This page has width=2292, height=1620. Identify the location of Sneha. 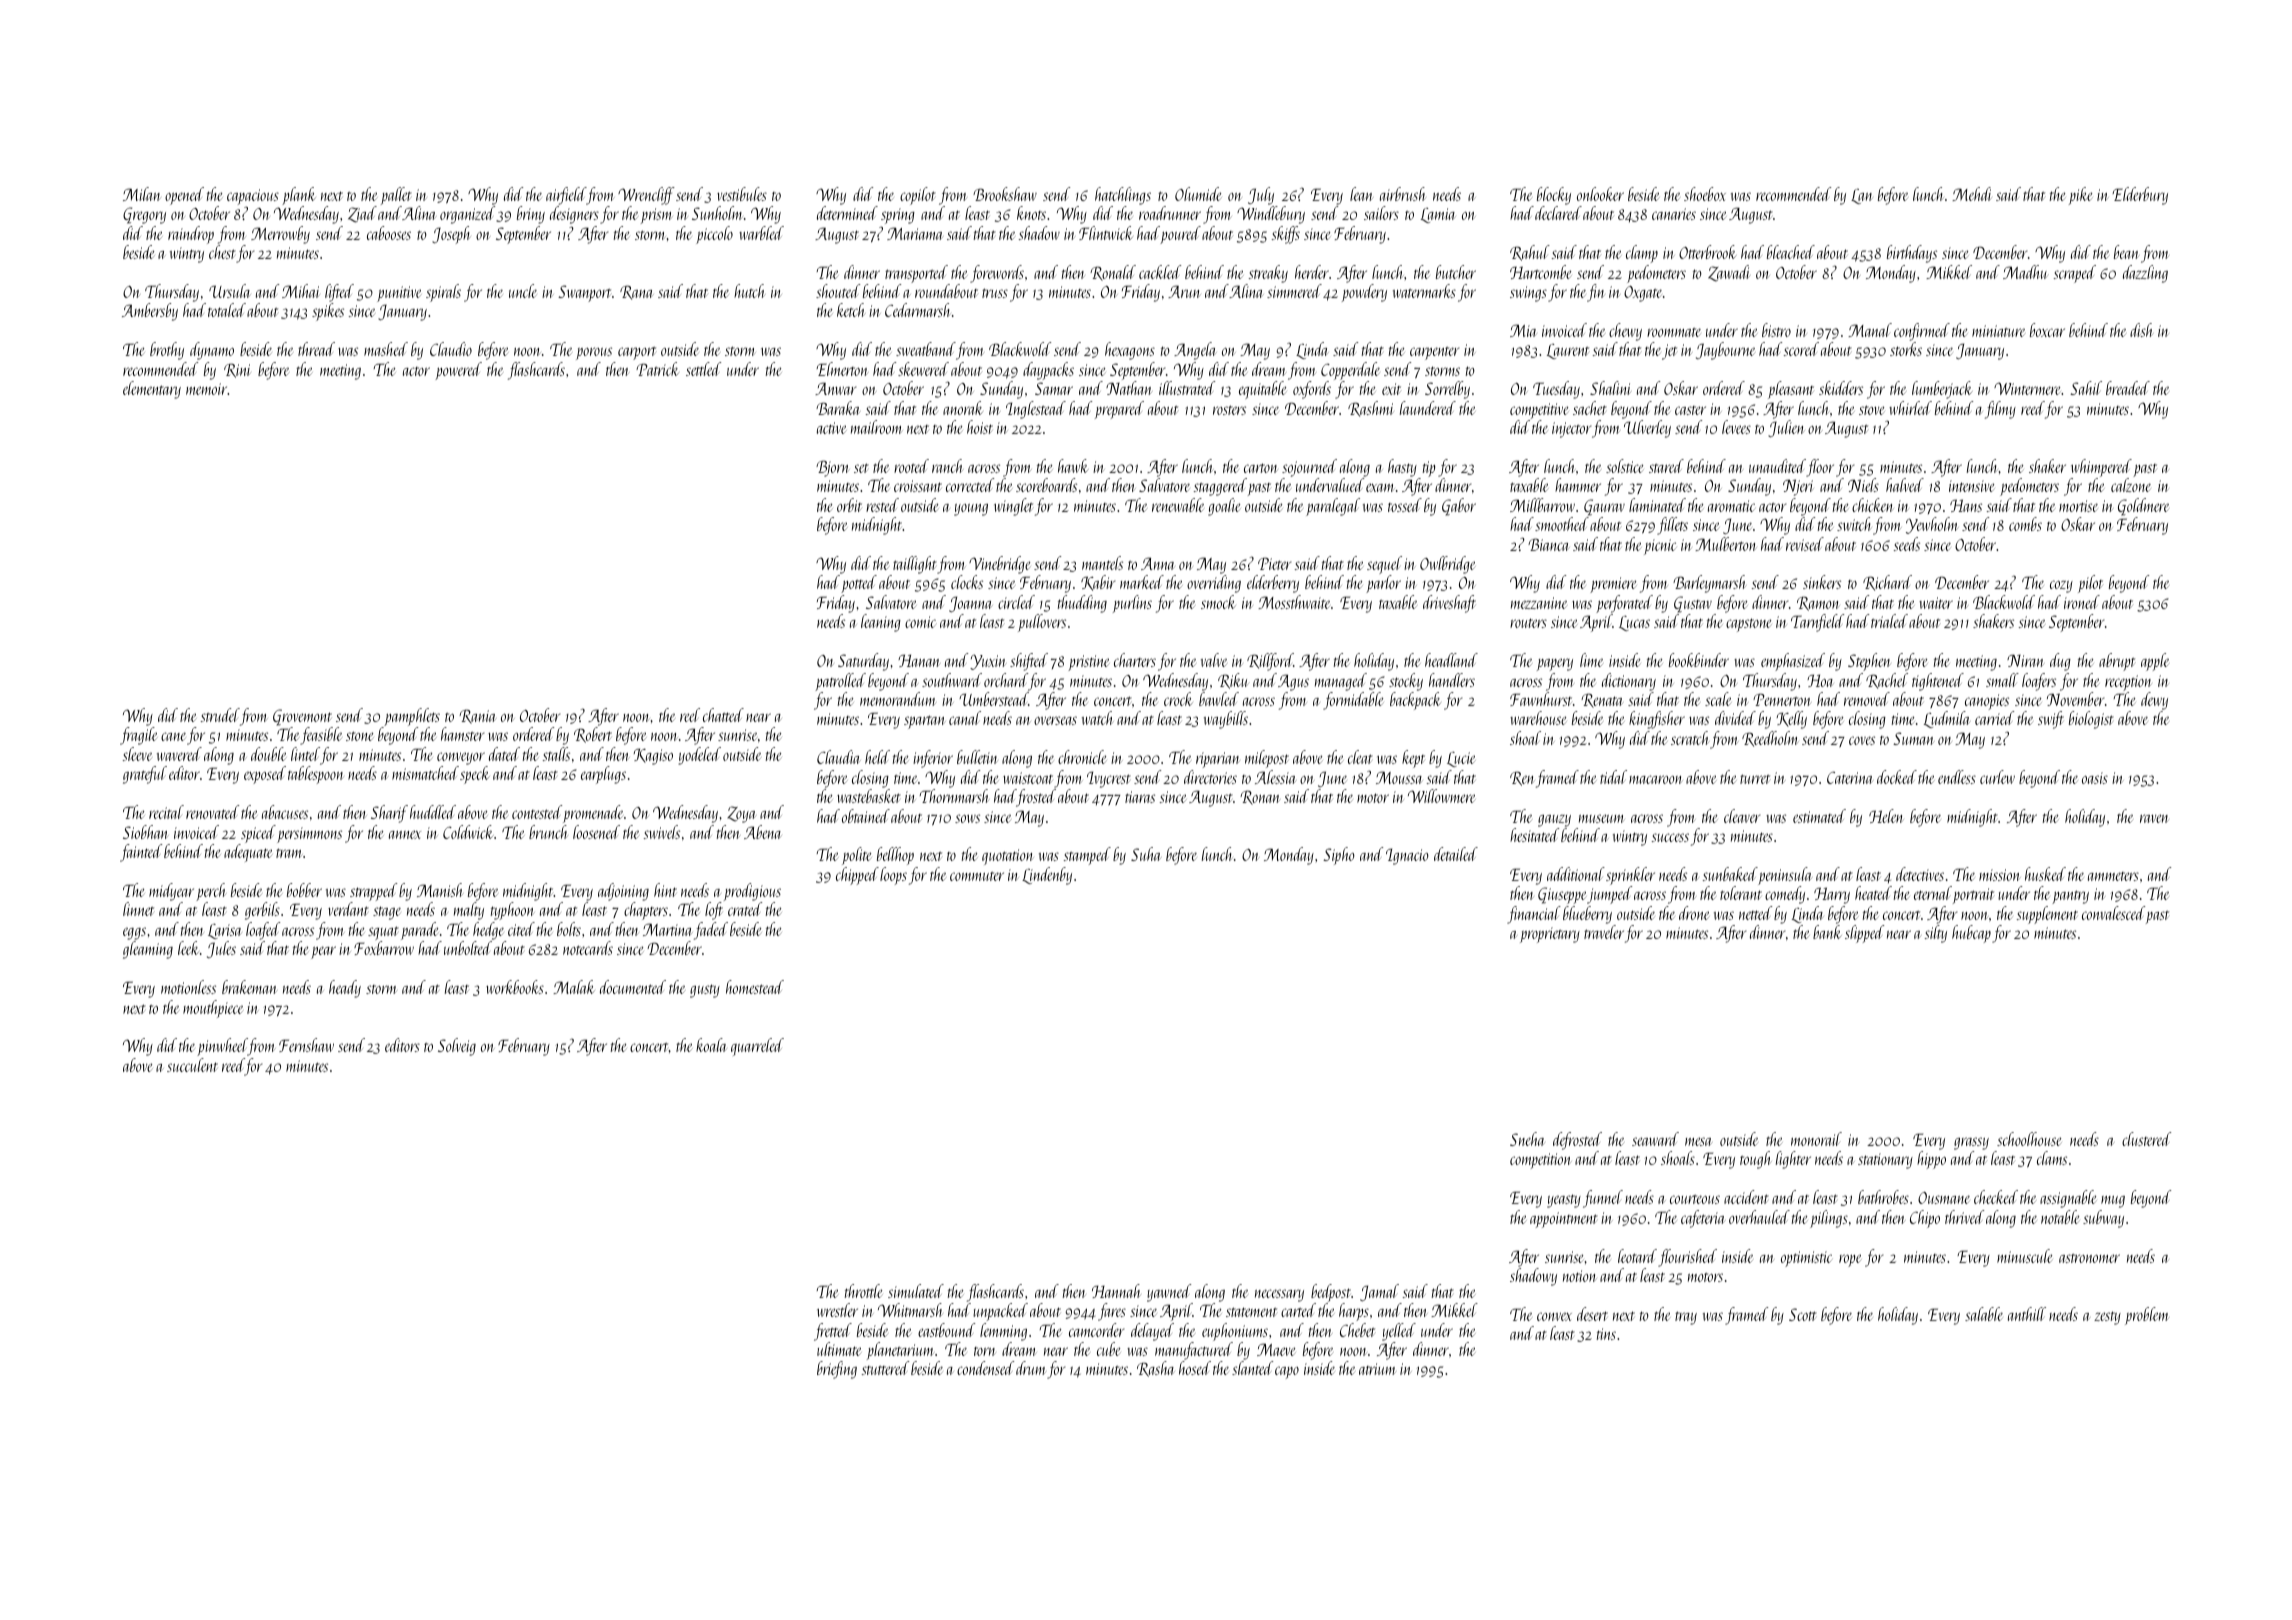
(1527, 1139).
